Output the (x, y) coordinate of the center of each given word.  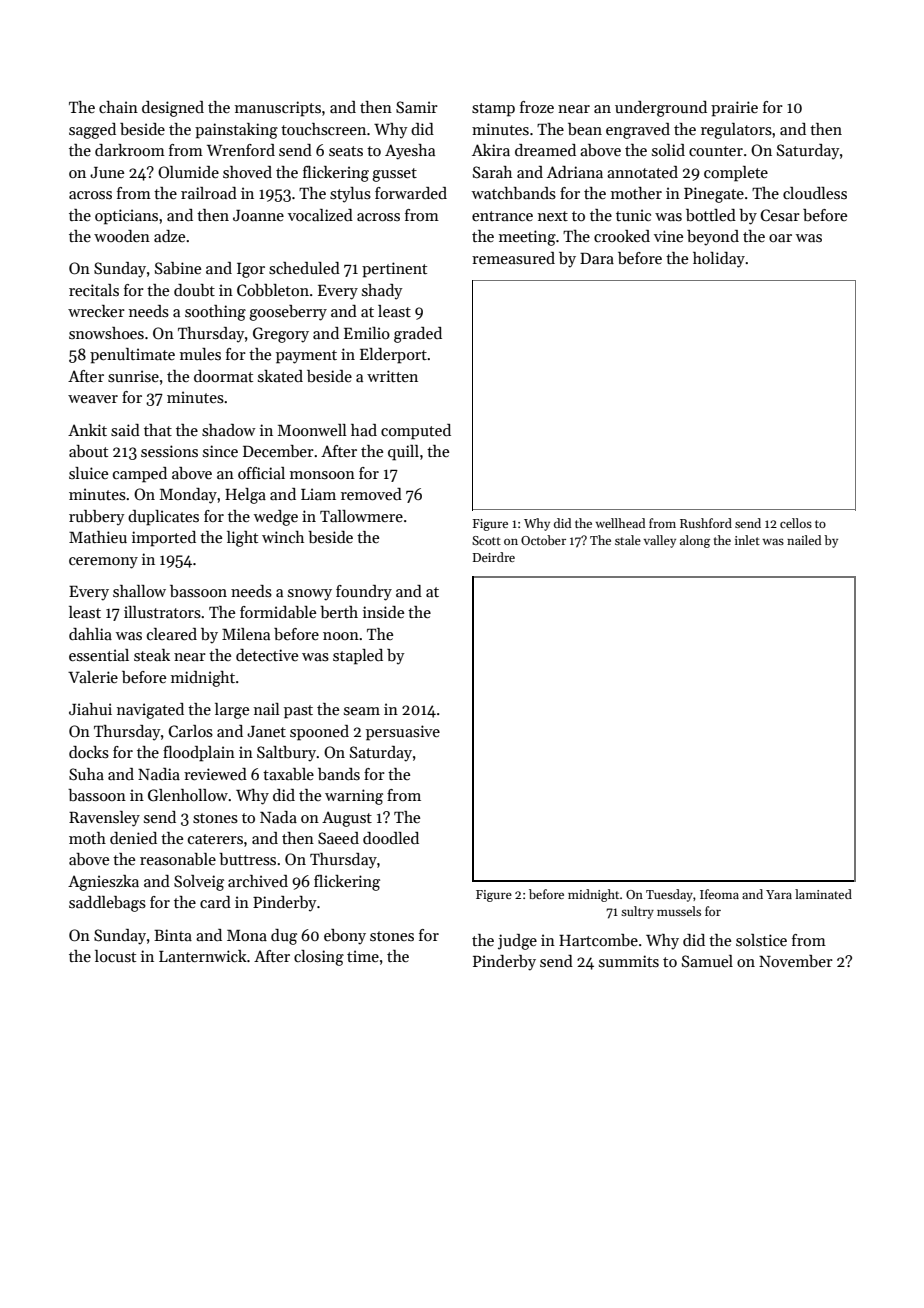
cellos (796, 523)
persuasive (403, 733)
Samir (417, 107)
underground (661, 109)
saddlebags (107, 904)
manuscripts (278, 109)
